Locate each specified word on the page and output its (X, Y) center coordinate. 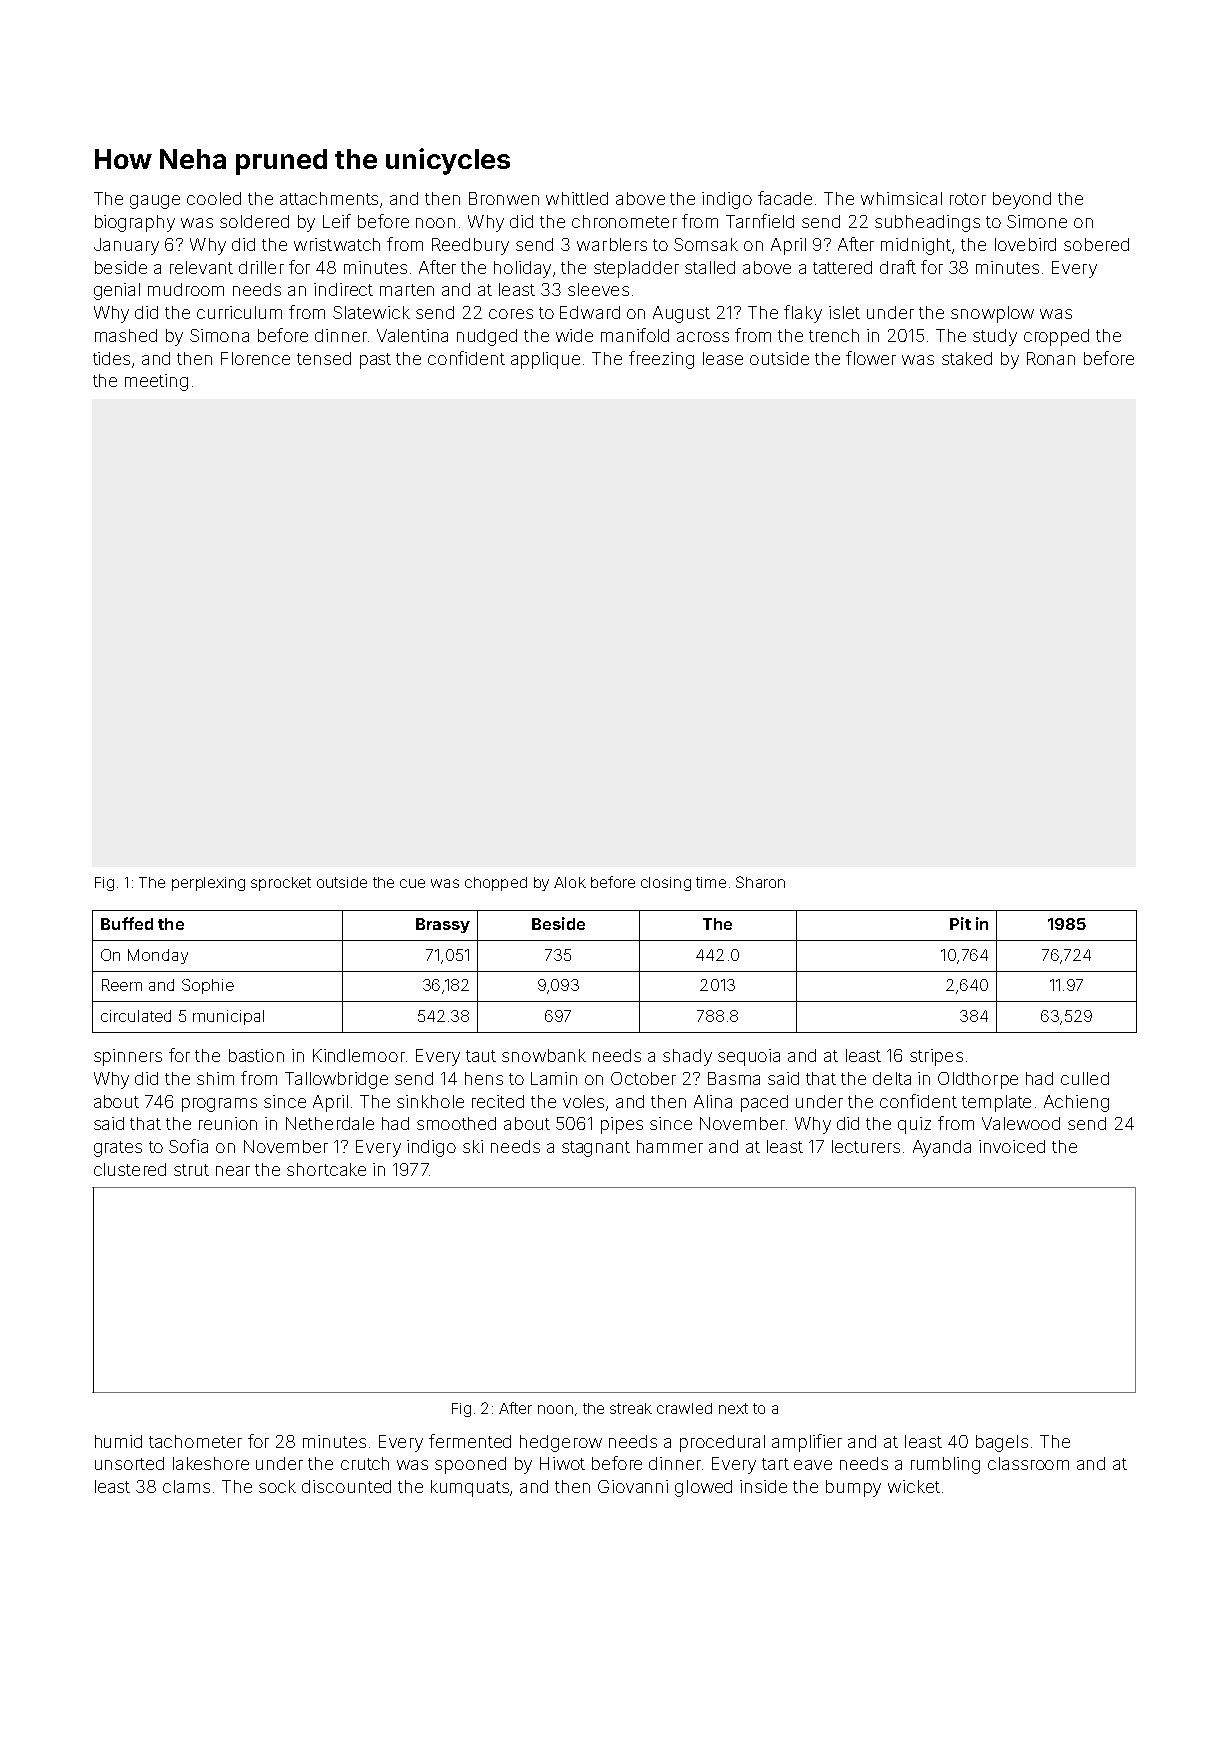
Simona (219, 335)
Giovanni (633, 1486)
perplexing (208, 884)
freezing (661, 360)
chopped (496, 884)
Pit (960, 923)
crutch (365, 1463)
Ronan (1051, 358)
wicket (914, 1486)
